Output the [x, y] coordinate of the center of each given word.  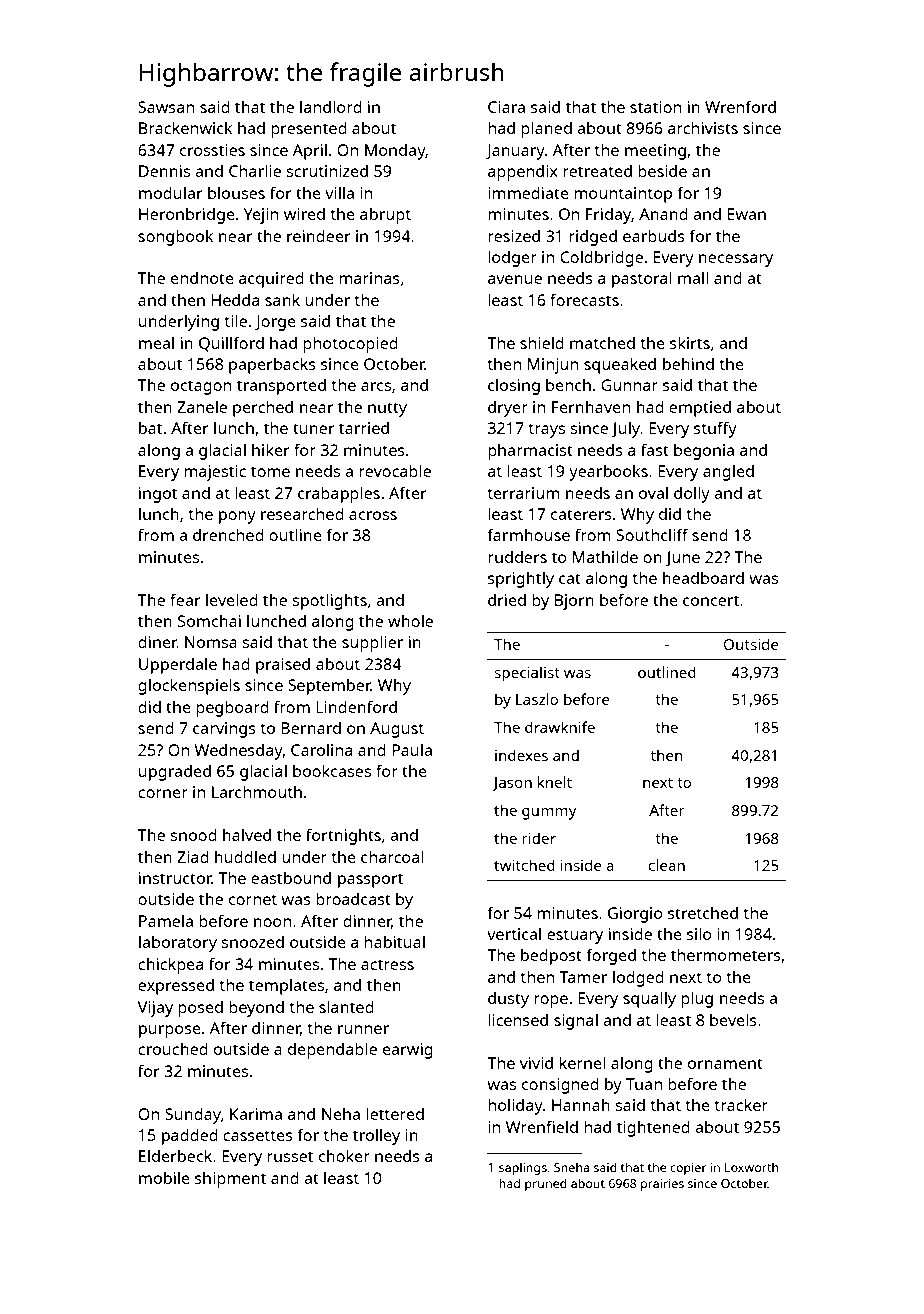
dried [507, 600]
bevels [733, 1019]
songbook [176, 238]
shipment [230, 1180]
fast [655, 449]
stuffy [715, 429]
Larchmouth [257, 792]
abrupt [385, 216]
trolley [376, 1136]
